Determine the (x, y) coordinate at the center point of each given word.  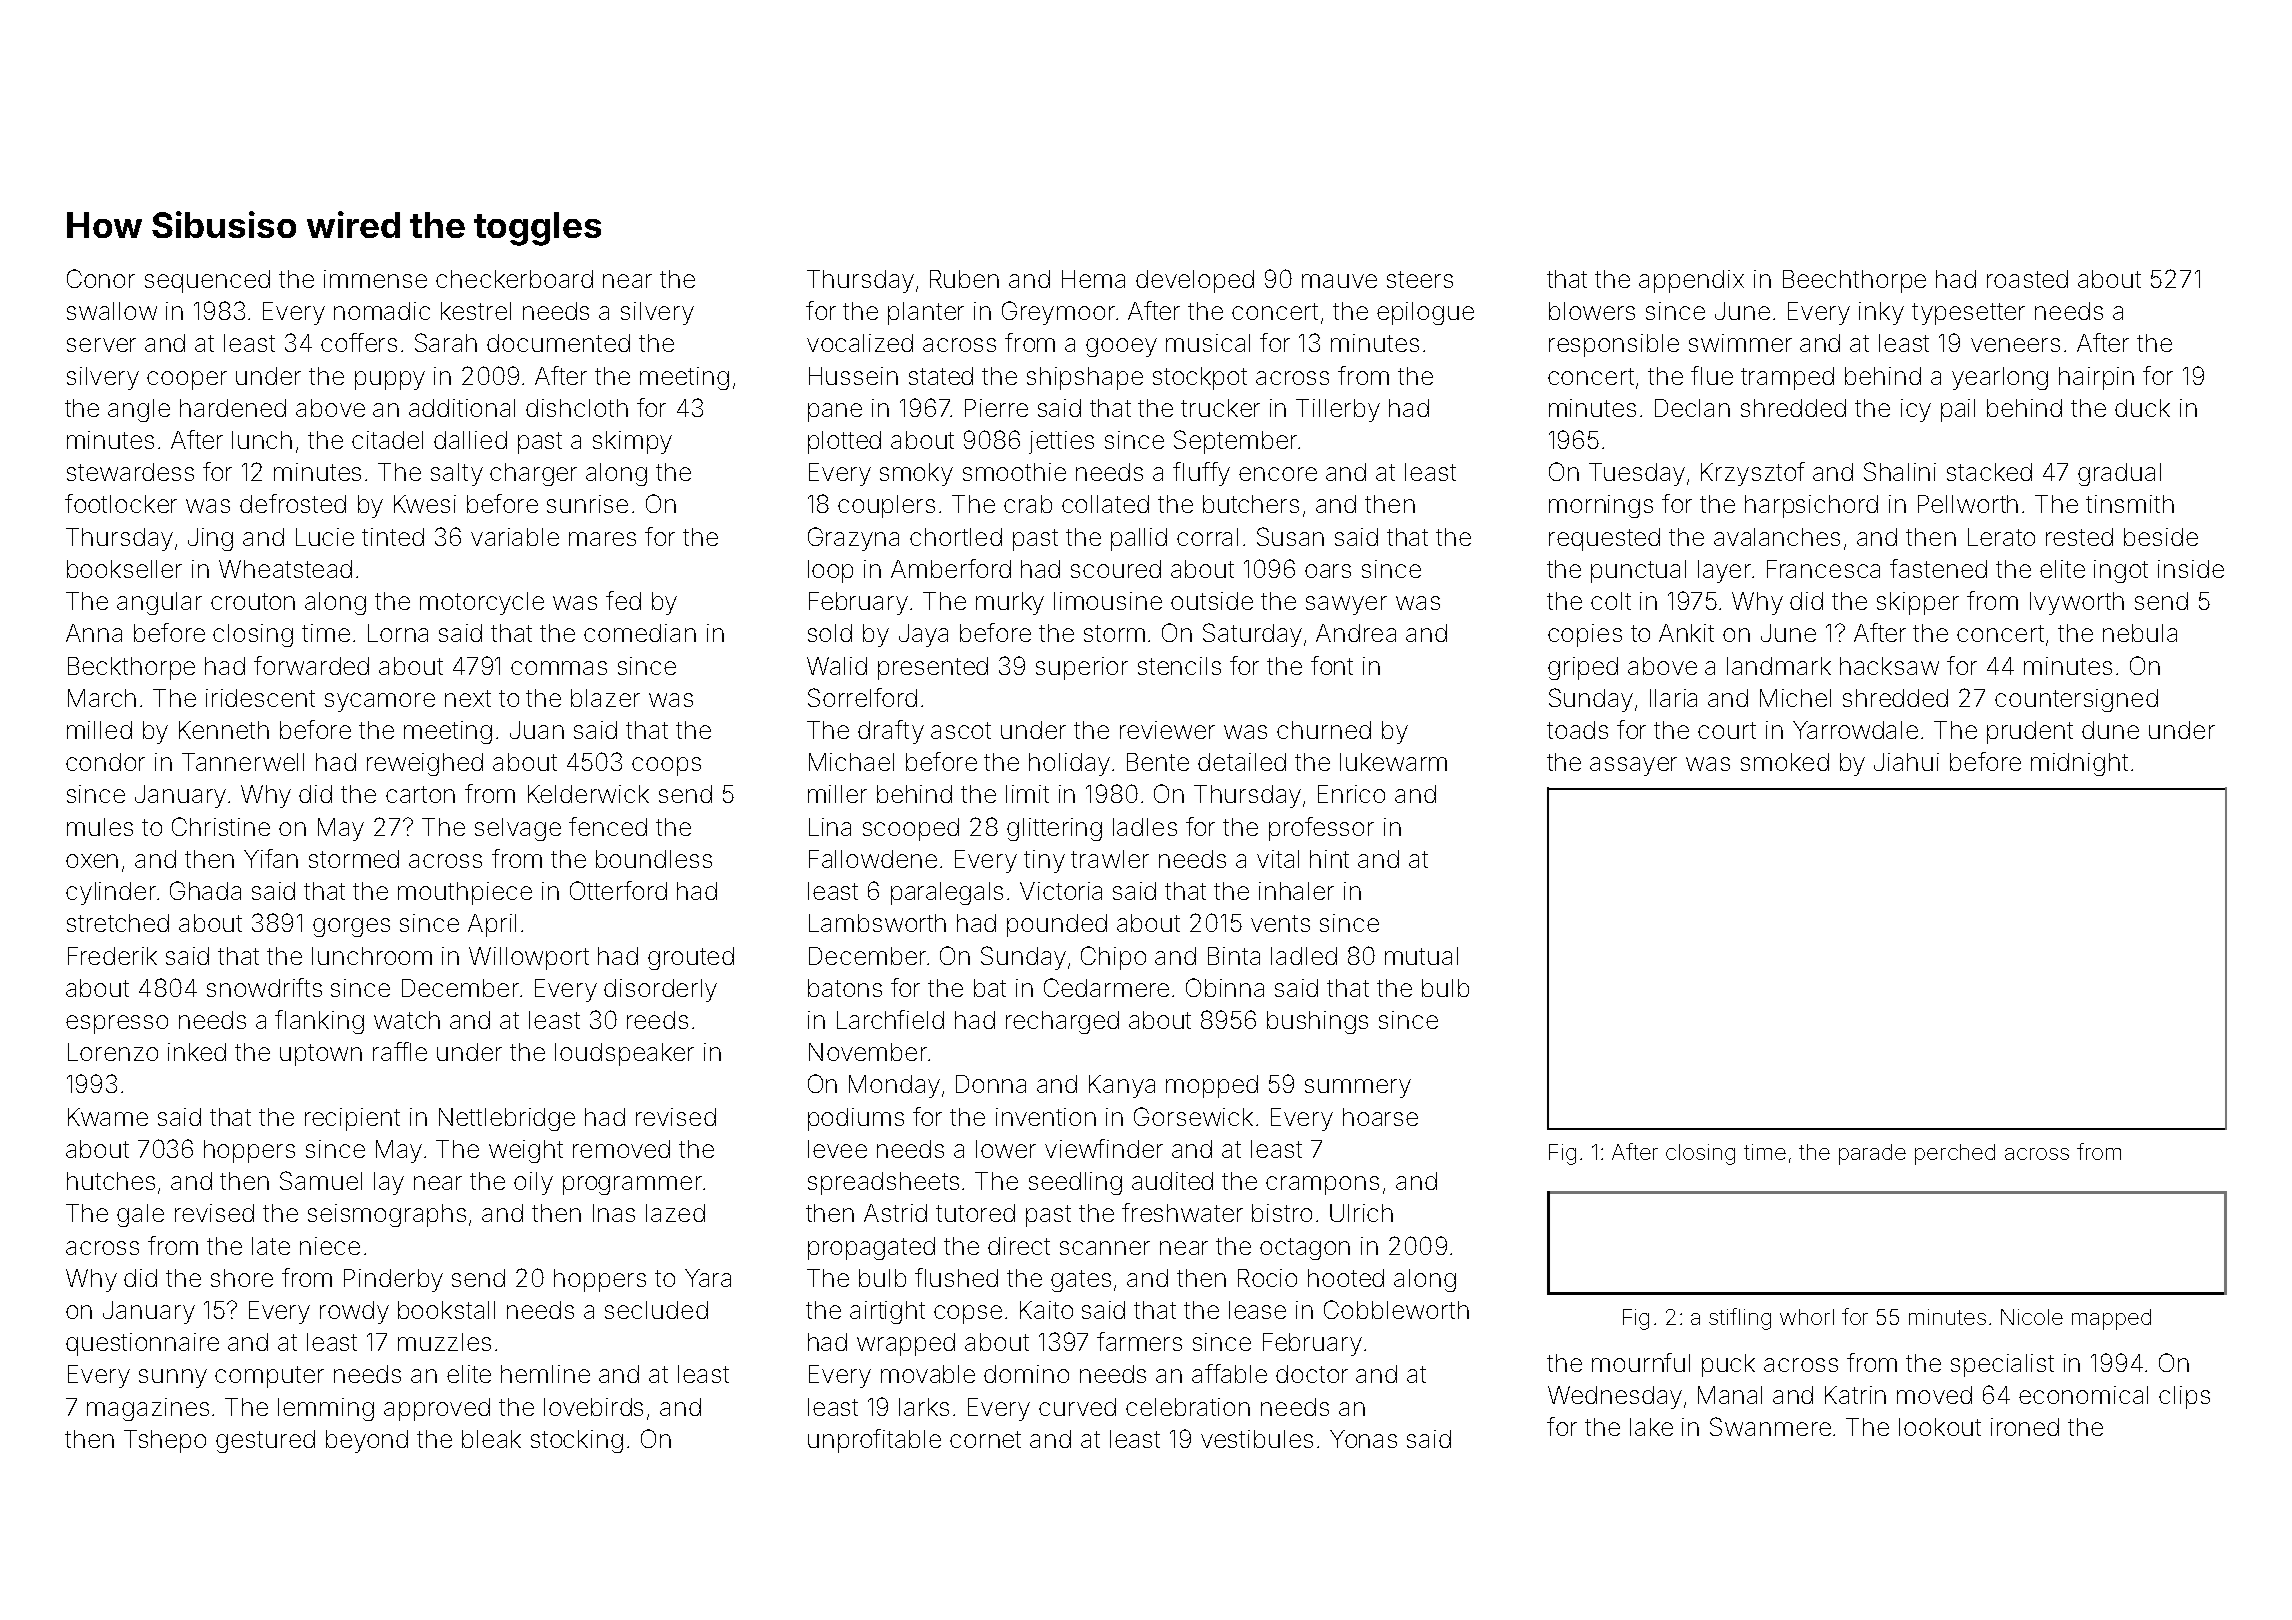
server (101, 345)
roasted (2027, 279)
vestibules (1257, 1439)
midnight (2079, 764)
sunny (173, 1378)
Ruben (964, 279)
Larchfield (890, 1019)
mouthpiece (465, 893)
